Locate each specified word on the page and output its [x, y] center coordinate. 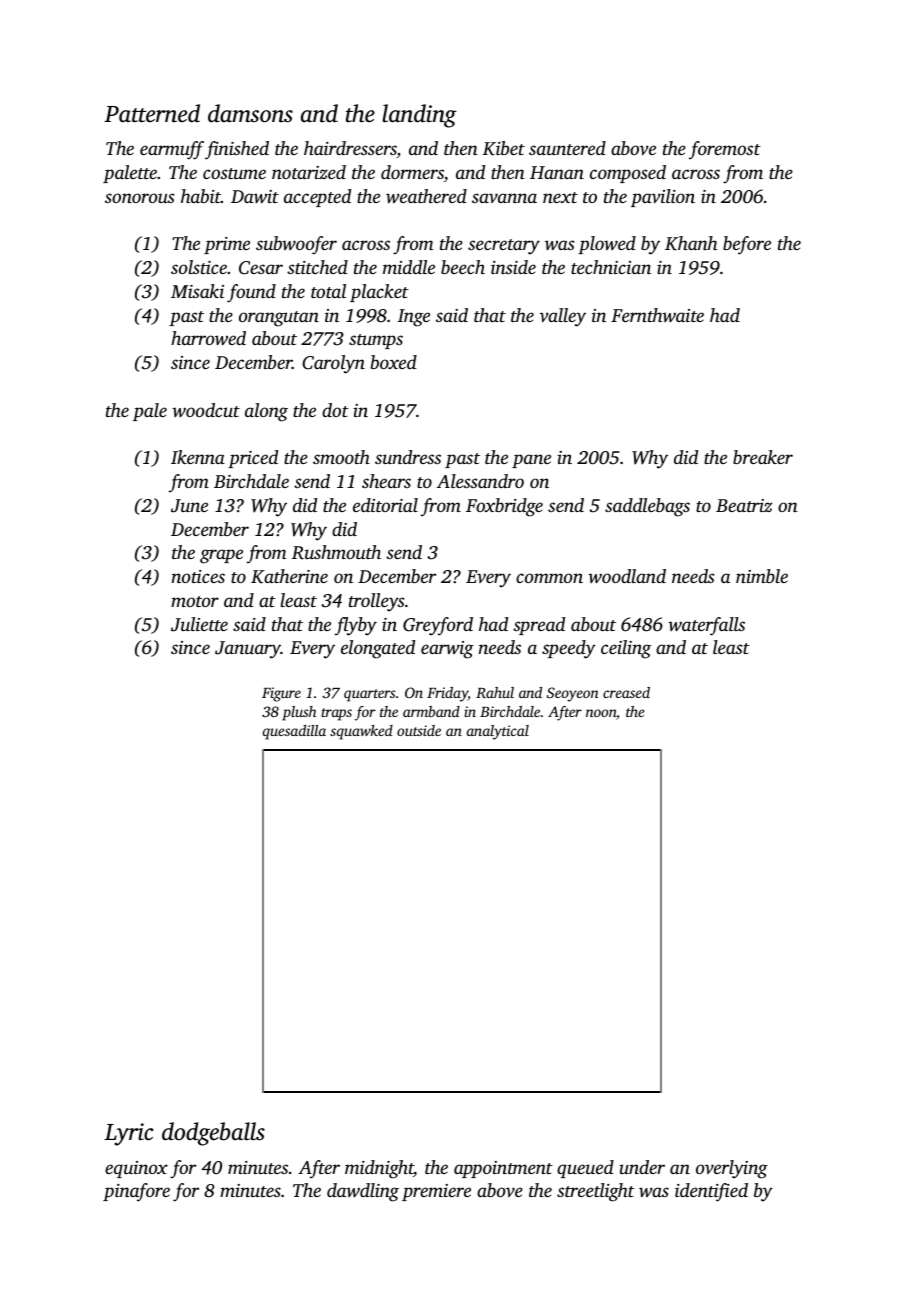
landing [419, 116]
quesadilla [294, 732]
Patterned [152, 113]
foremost [725, 150]
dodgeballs [213, 1134]
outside [419, 730]
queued [585, 1169]
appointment [503, 1169]
